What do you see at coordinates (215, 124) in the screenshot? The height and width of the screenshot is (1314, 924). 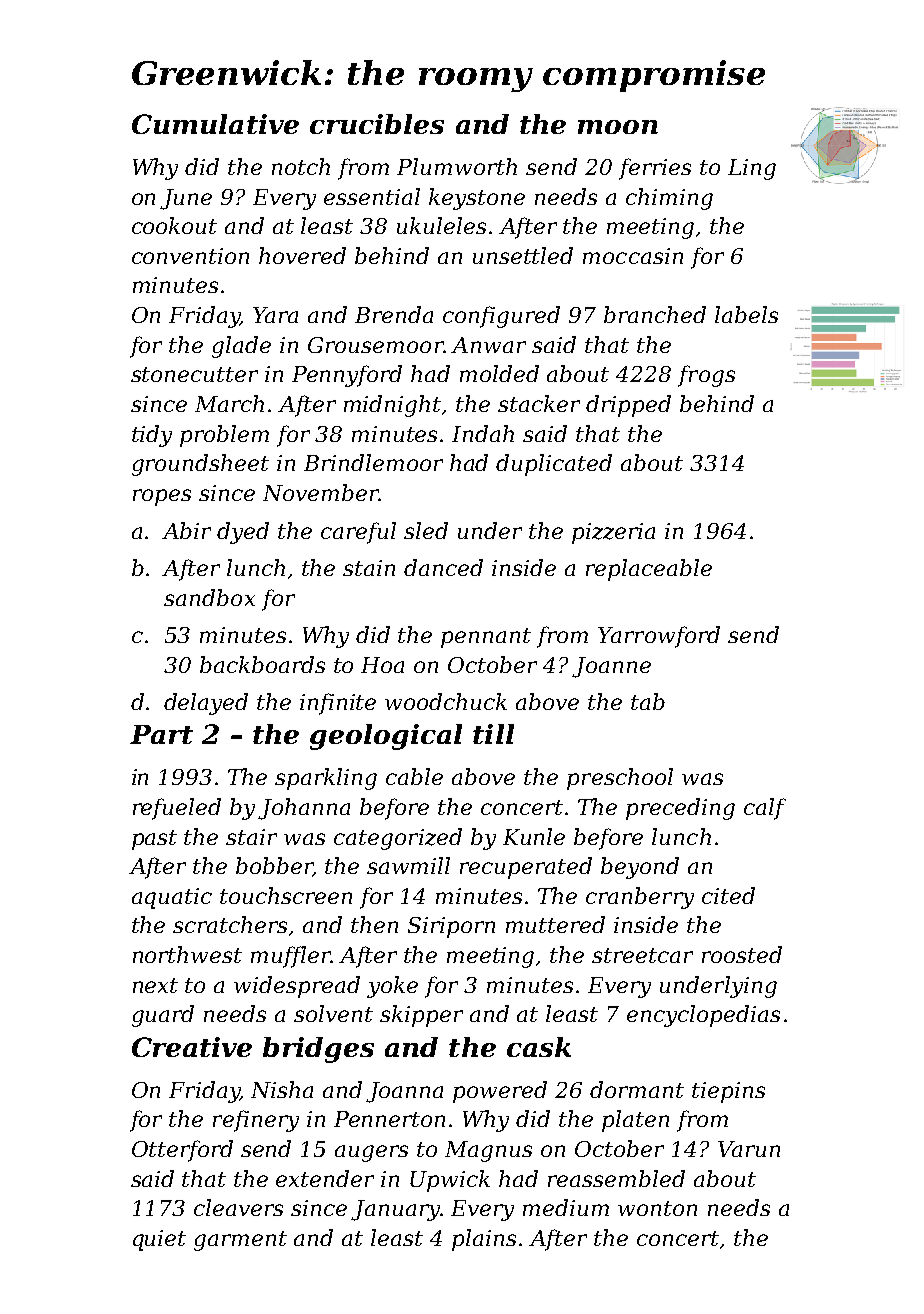 I see `Cumulative` at bounding box center [215, 124].
